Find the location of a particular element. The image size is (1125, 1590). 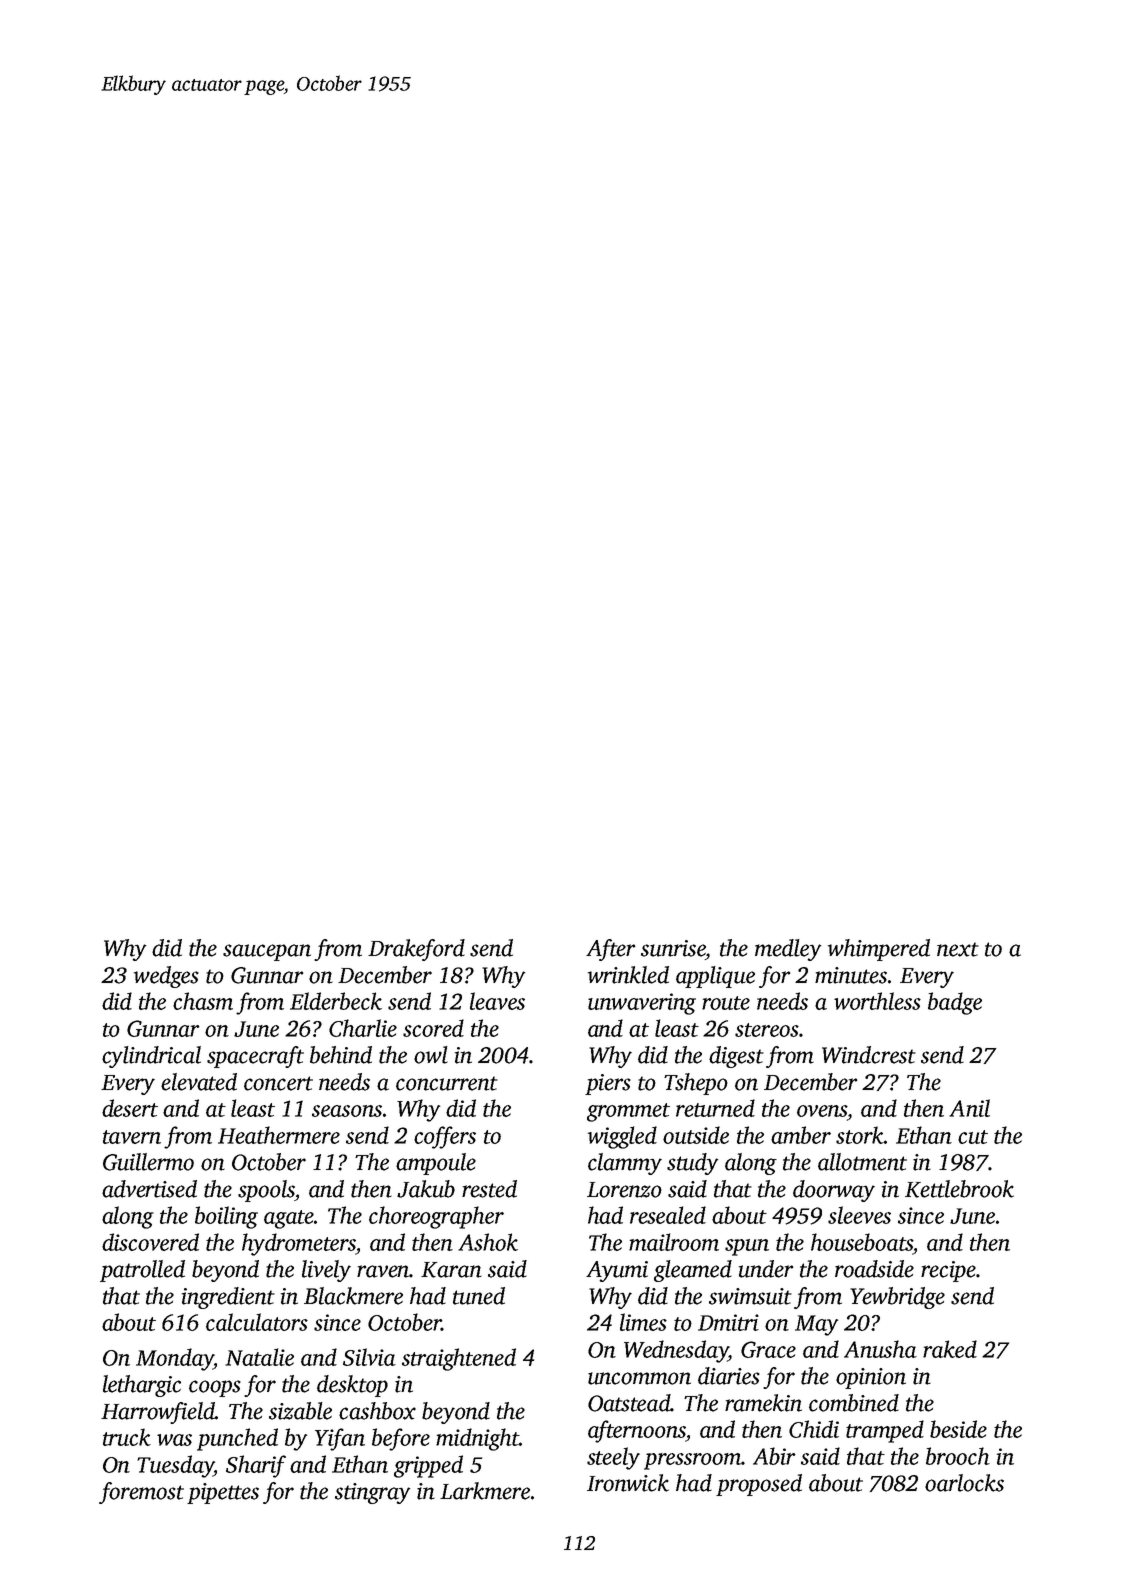

cut is located at coordinates (973, 1137).
